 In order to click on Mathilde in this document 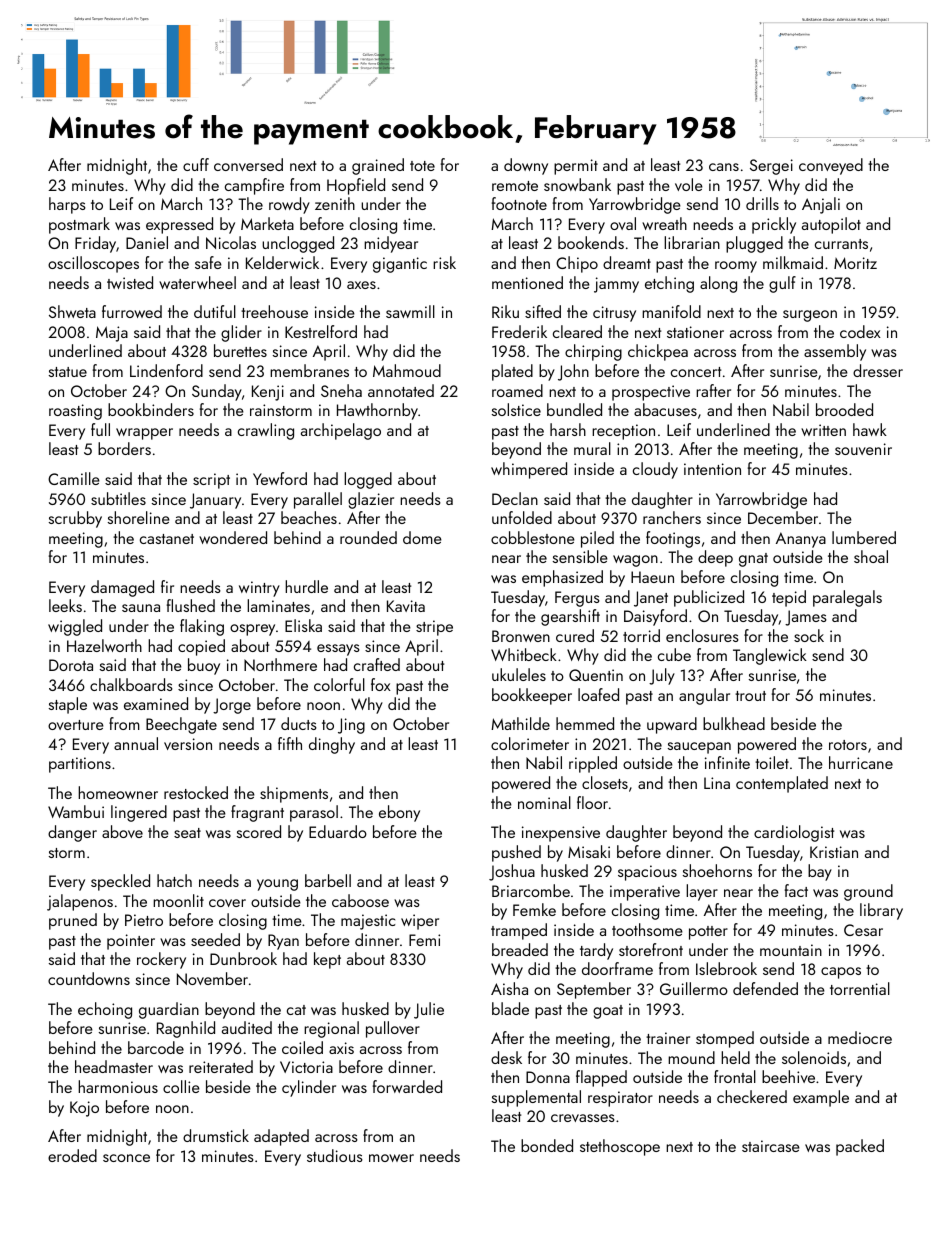, I will do `click(520, 723)`.
